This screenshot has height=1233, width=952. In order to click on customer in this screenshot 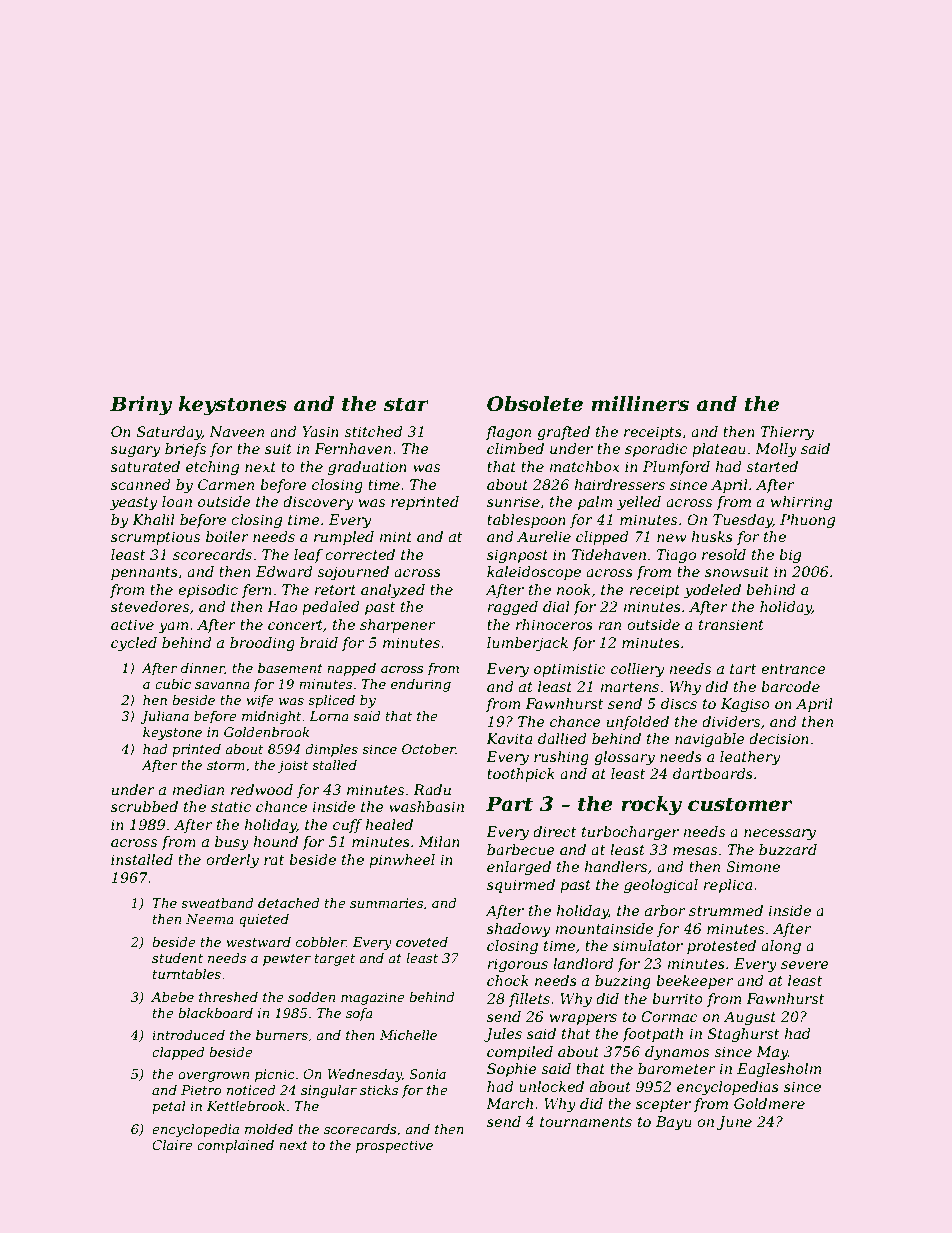, I will do `click(740, 804)`.
